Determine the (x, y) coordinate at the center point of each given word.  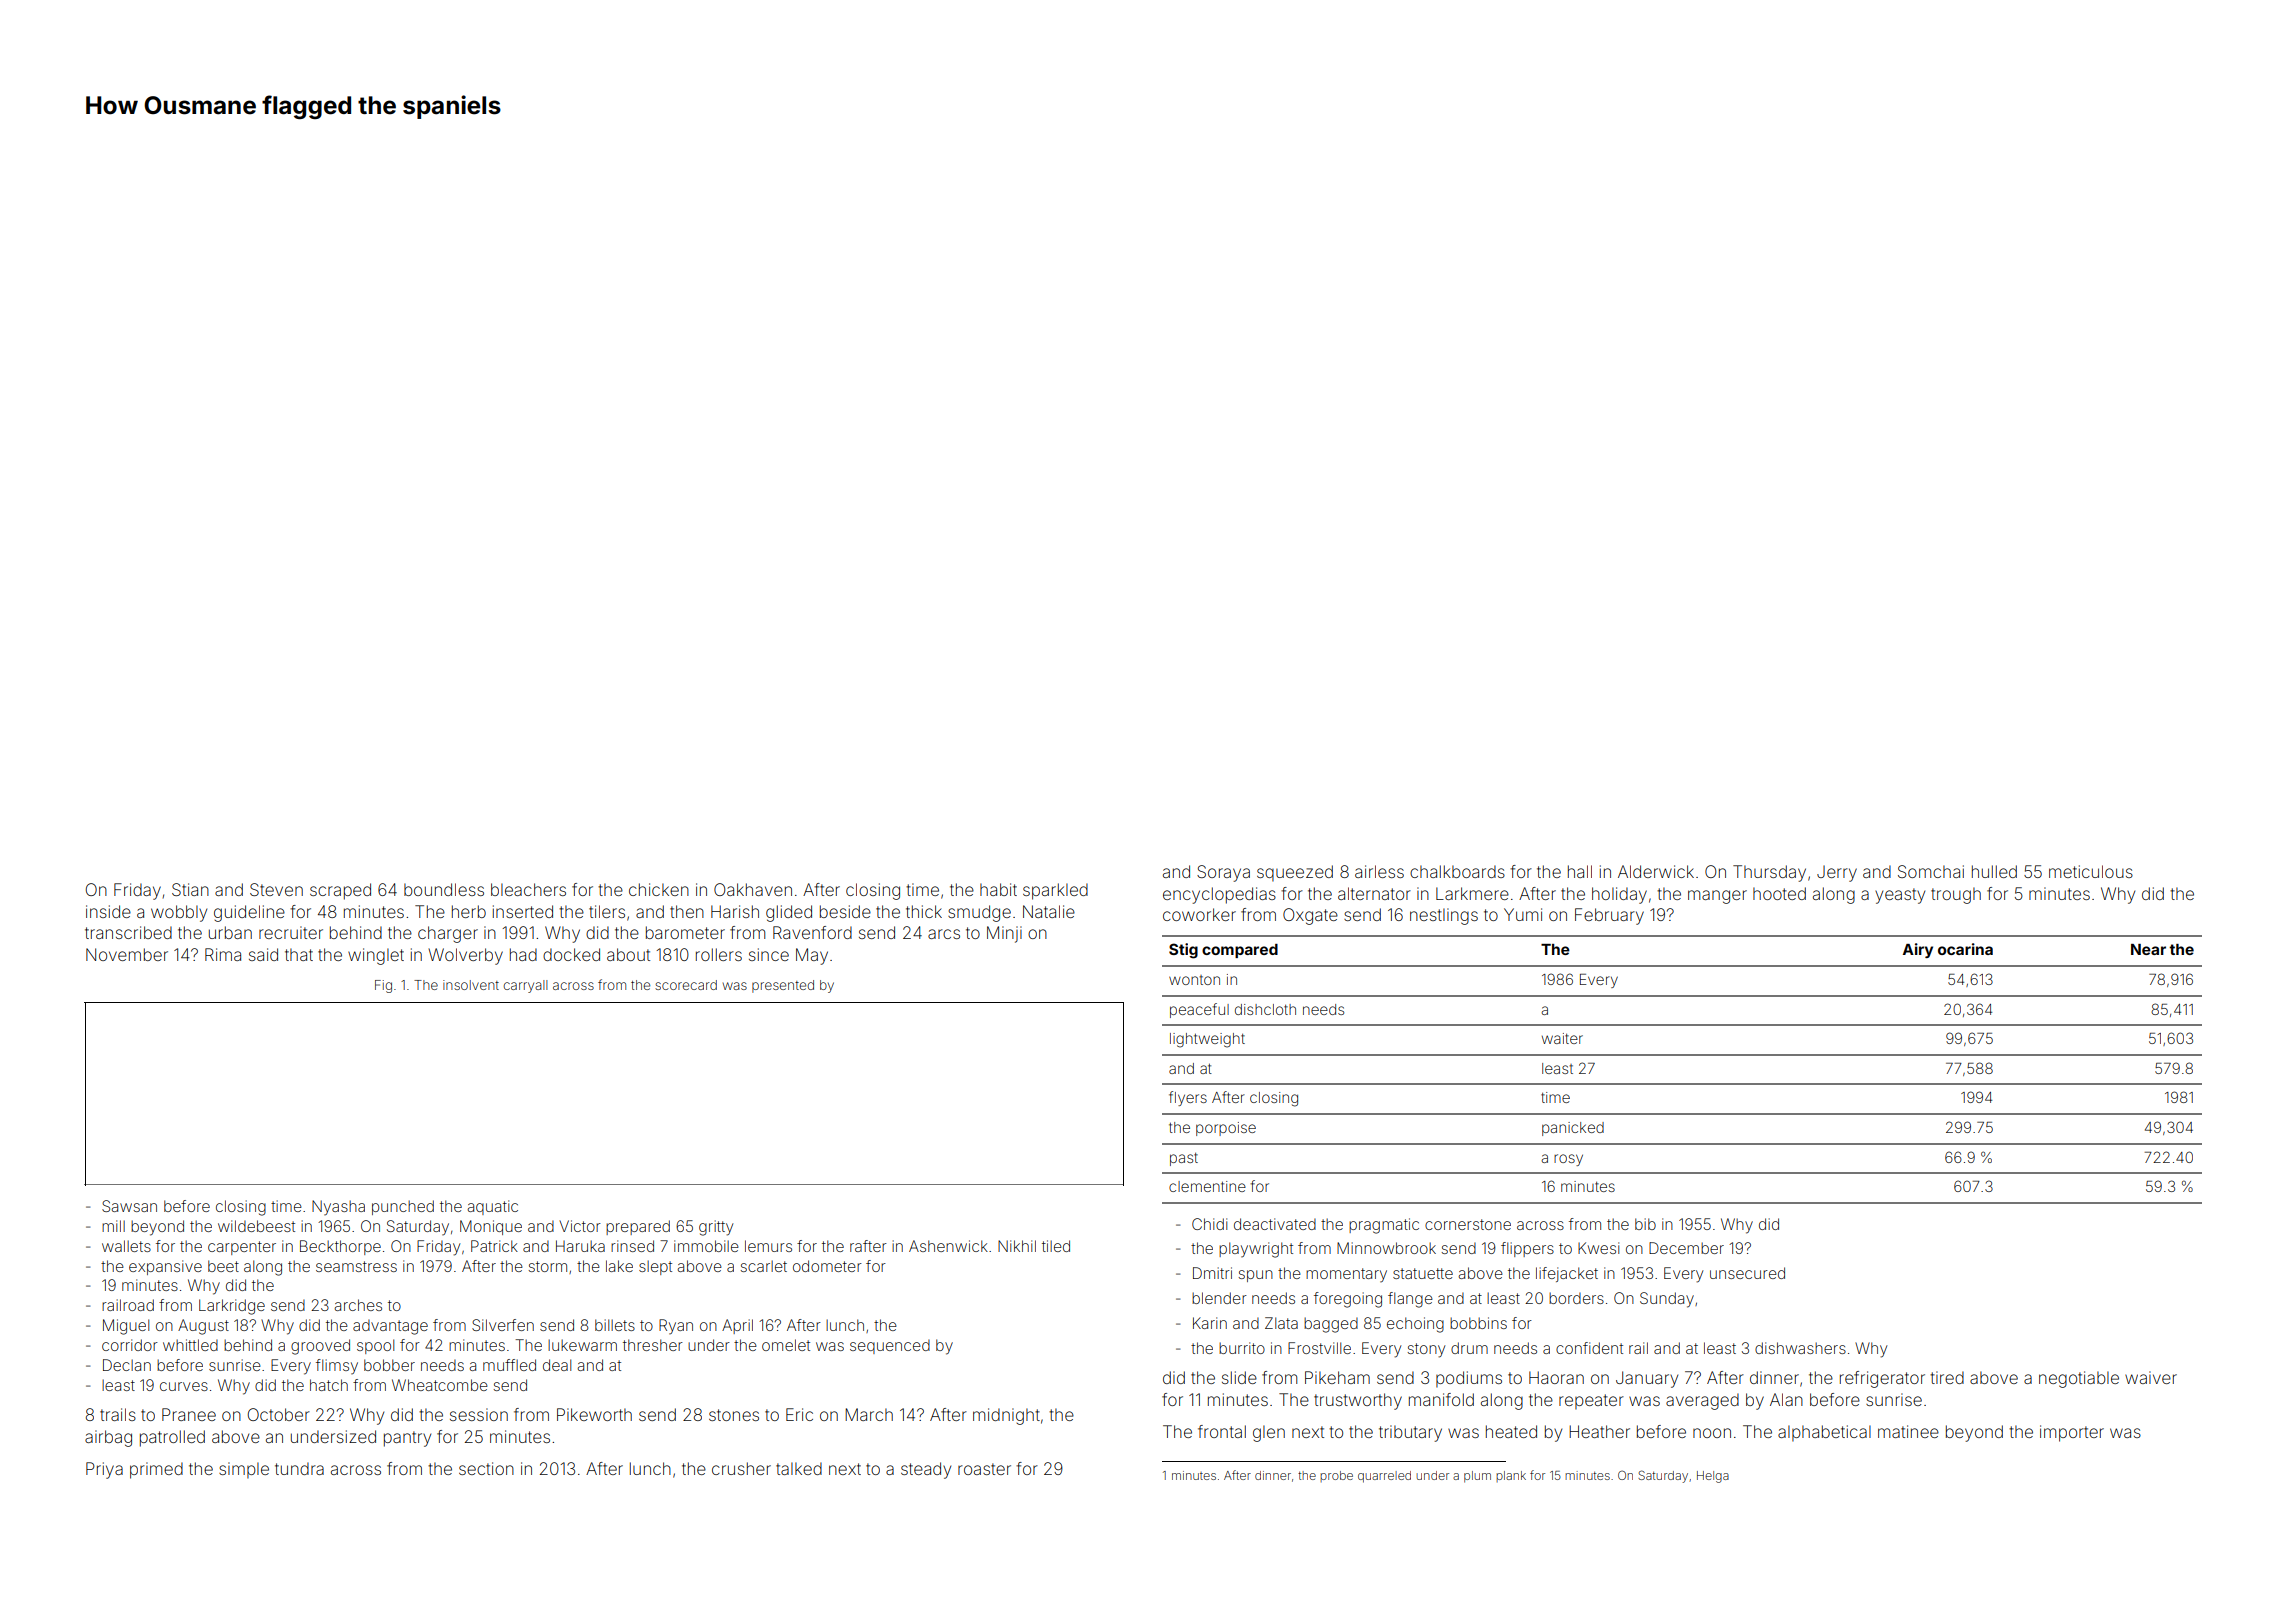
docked (571, 954)
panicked (1573, 1129)
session (479, 1414)
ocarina (1965, 949)
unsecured (1747, 1273)
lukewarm (582, 1345)
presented (783, 986)
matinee (1908, 1431)
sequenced (890, 1347)
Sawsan (129, 1206)
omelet (786, 1345)
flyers (1188, 1098)
